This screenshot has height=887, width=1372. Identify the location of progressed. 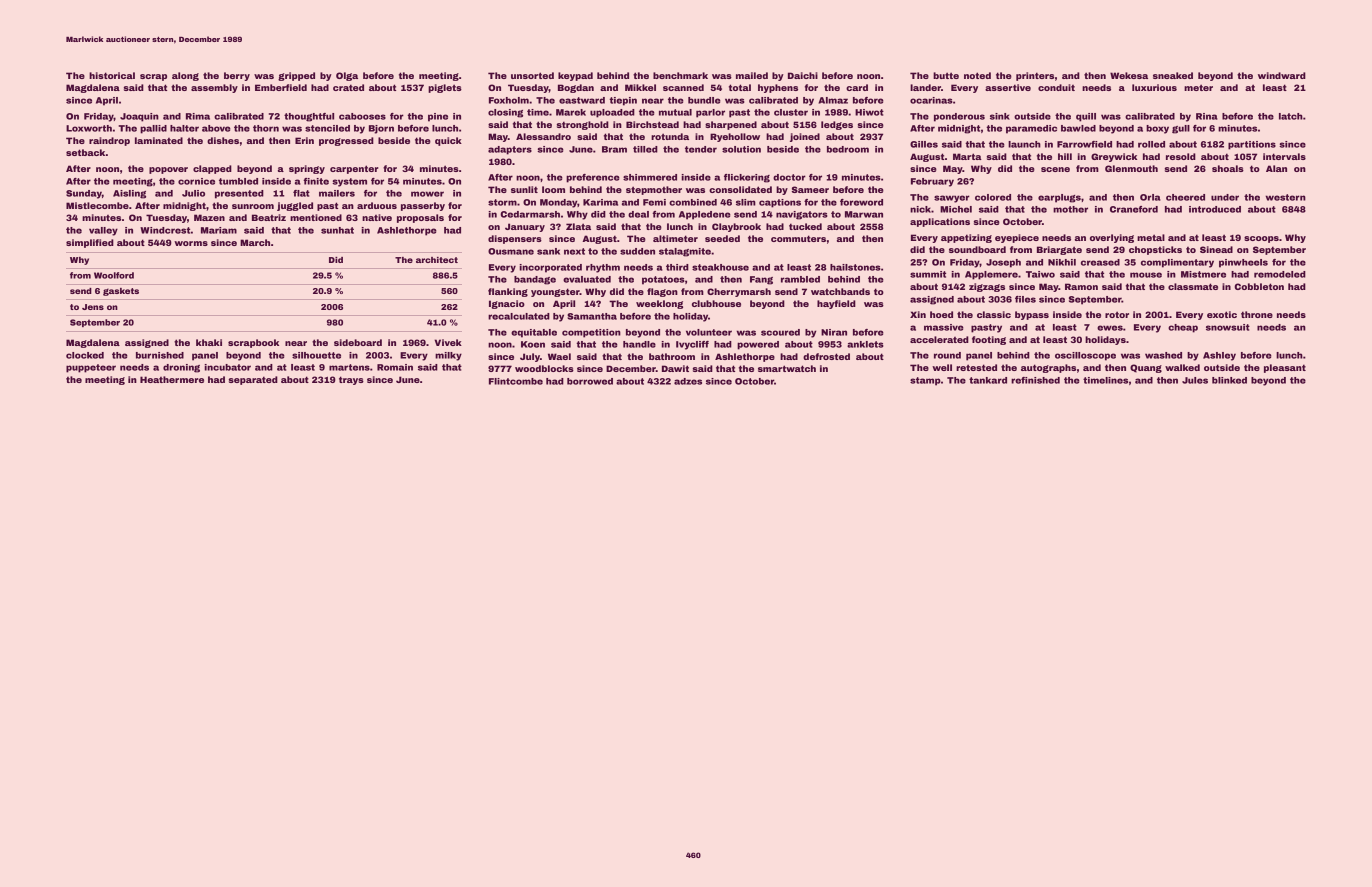
(346, 141).
